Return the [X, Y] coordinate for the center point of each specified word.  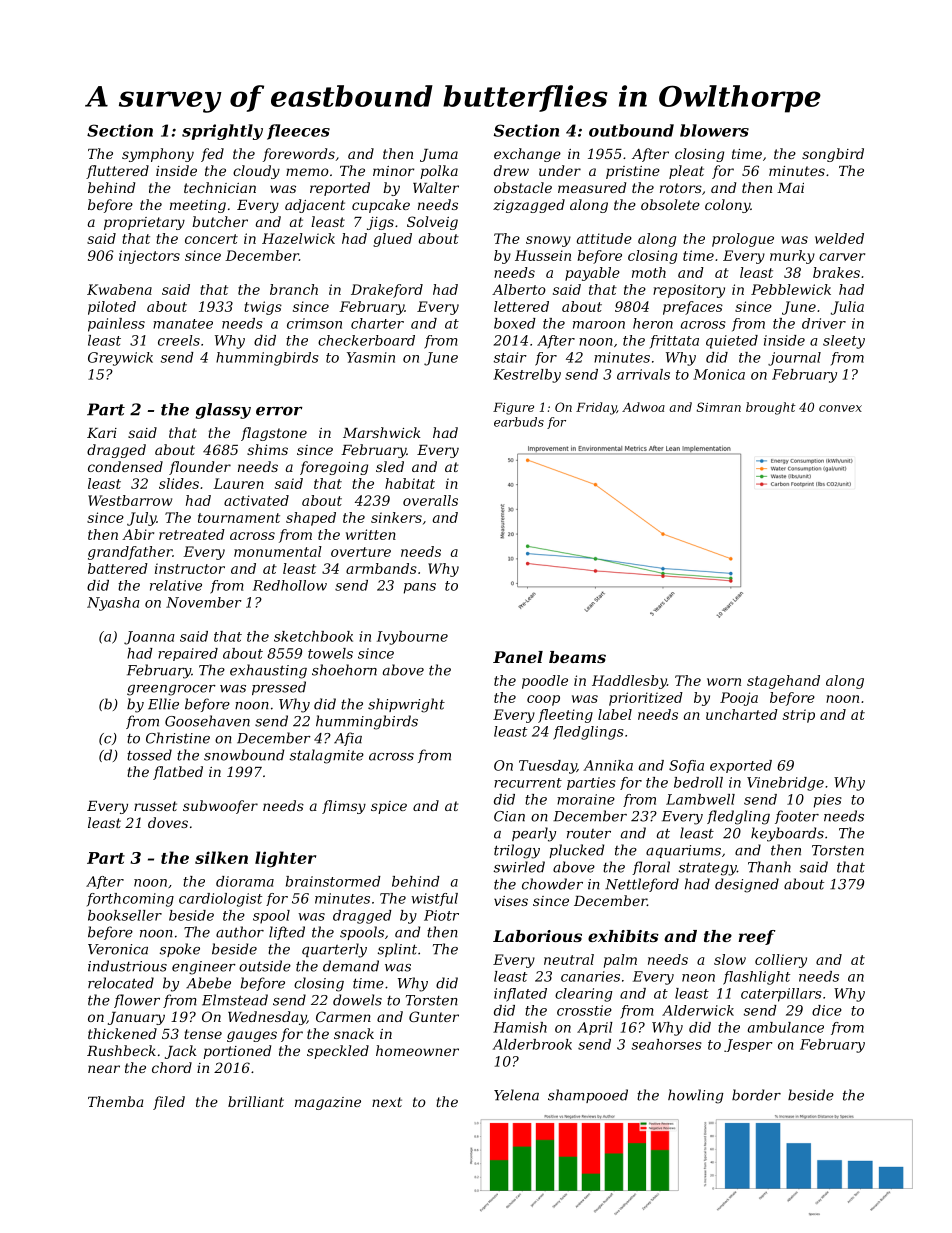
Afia [348, 739]
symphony [158, 155]
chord [172, 1067]
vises [511, 901]
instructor [190, 568]
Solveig [432, 223]
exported [741, 766]
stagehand [783, 682]
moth [649, 272]
